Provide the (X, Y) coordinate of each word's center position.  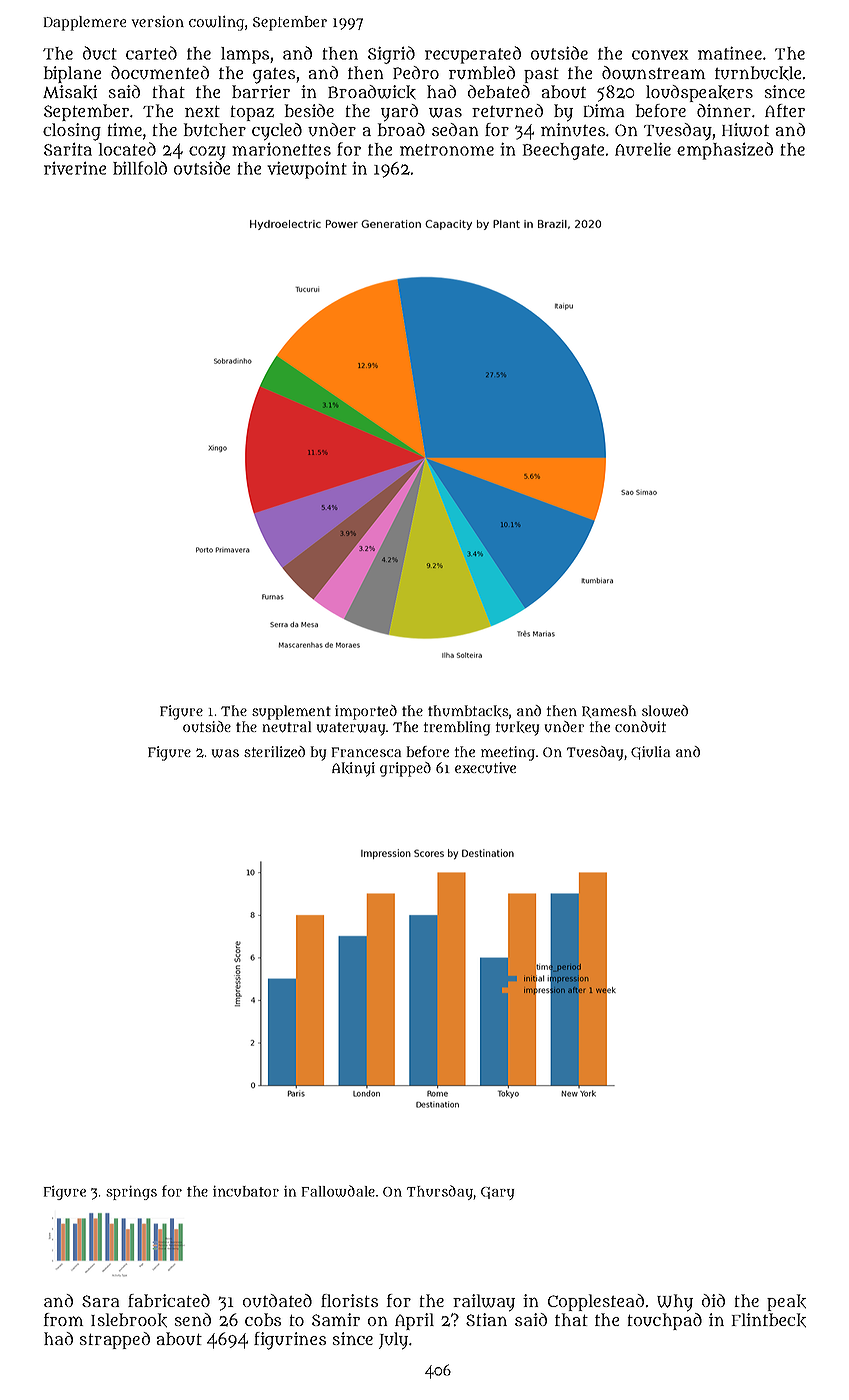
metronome (447, 150)
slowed (665, 711)
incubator (246, 1191)
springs (131, 1193)
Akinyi (353, 769)
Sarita (68, 149)
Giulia (650, 753)
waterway (351, 729)
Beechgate (563, 151)
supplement (291, 712)
